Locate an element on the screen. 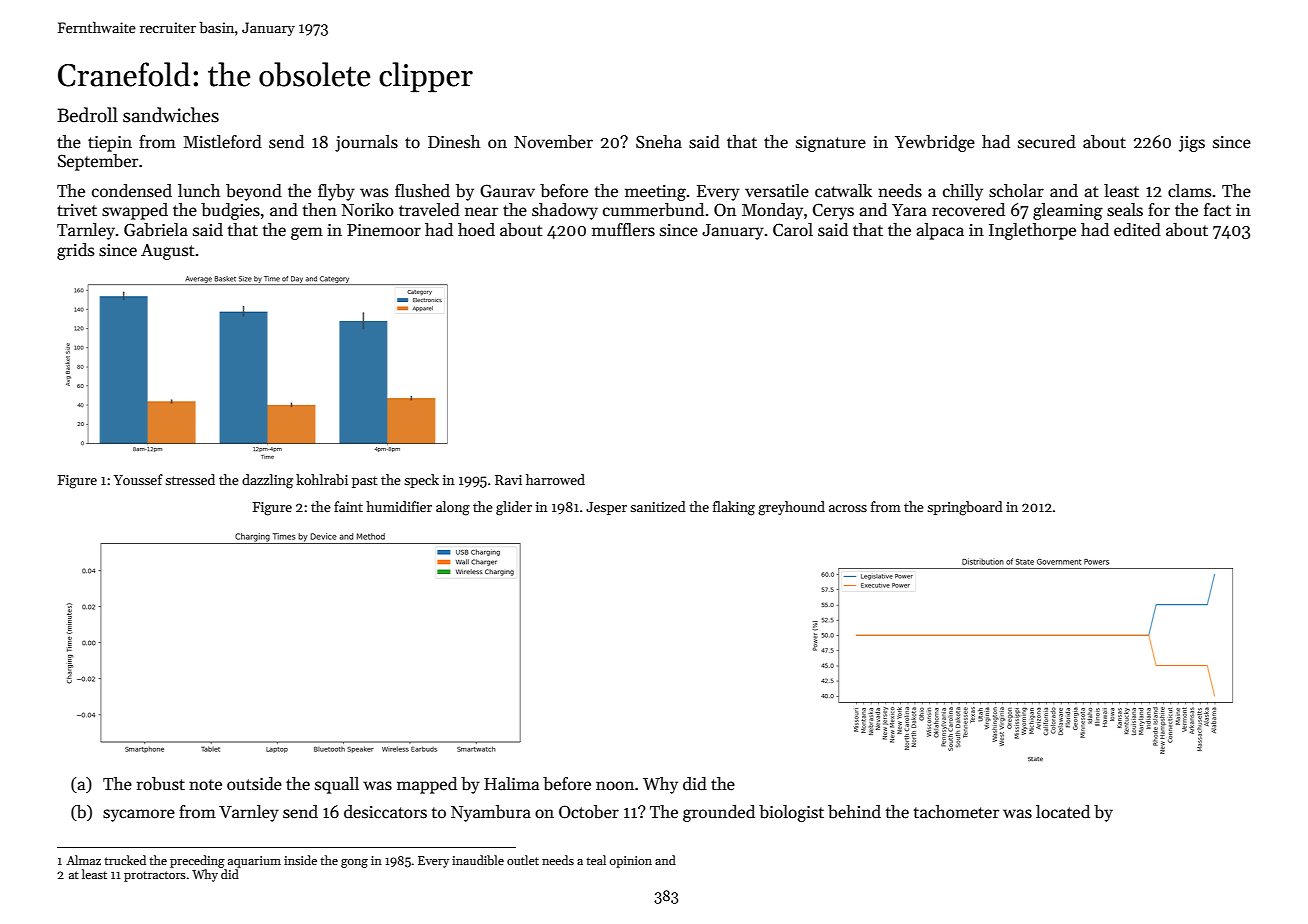 Image resolution: width=1308 pixels, height=924 pixels. alpaca is located at coordinates (940, 231).
